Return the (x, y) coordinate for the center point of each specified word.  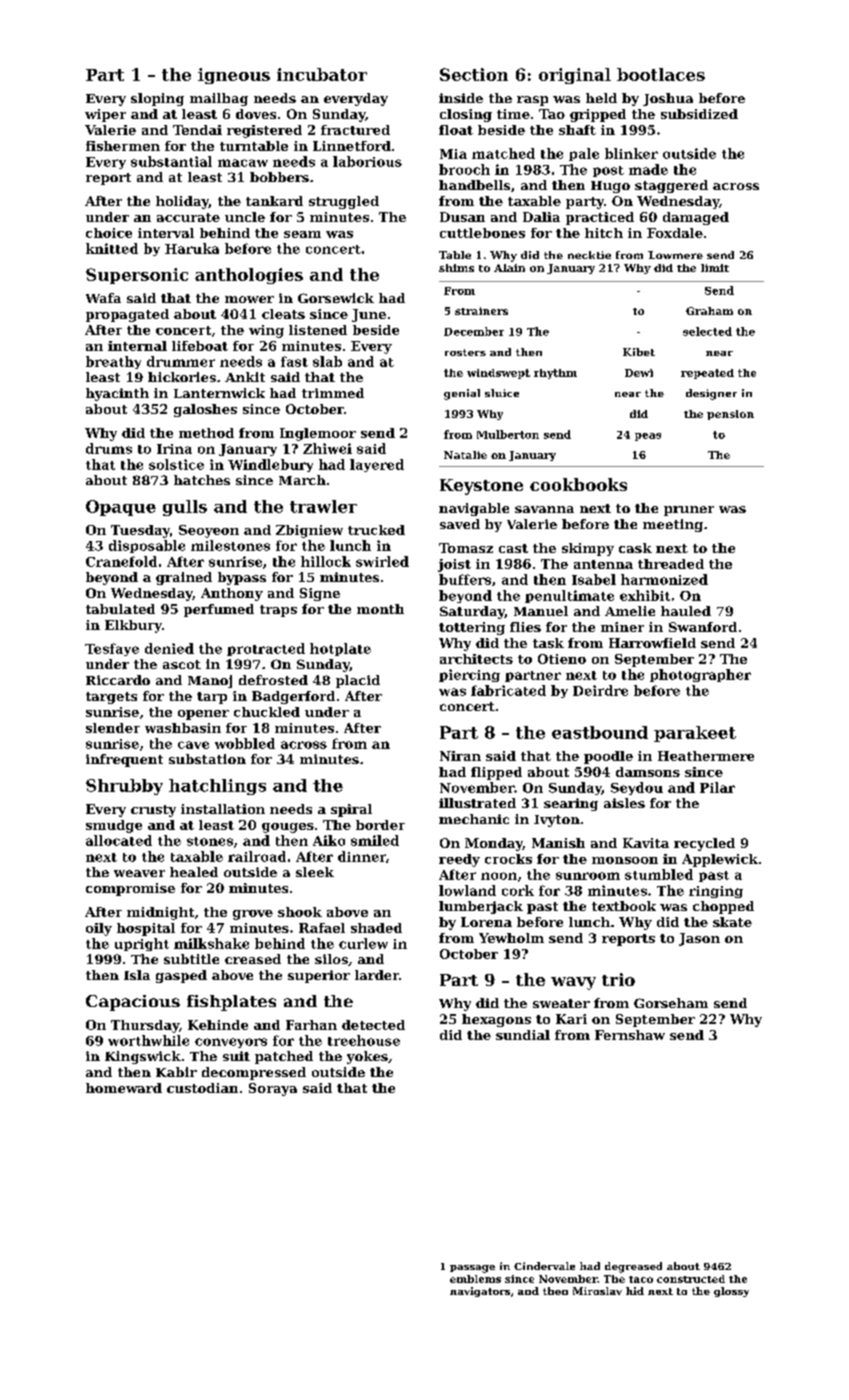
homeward (124, 1088)
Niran (460, 756)
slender (113, 728)
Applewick (720, 860)
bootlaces (661, 74)
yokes (367, 1057)
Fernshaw (630, 1035)
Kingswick (143, 1057)
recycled (704, 844)
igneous (234, 76)
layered (377, 465)
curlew (363, 943)
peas (648, 437)
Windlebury (270, 465)
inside (461, 98)
